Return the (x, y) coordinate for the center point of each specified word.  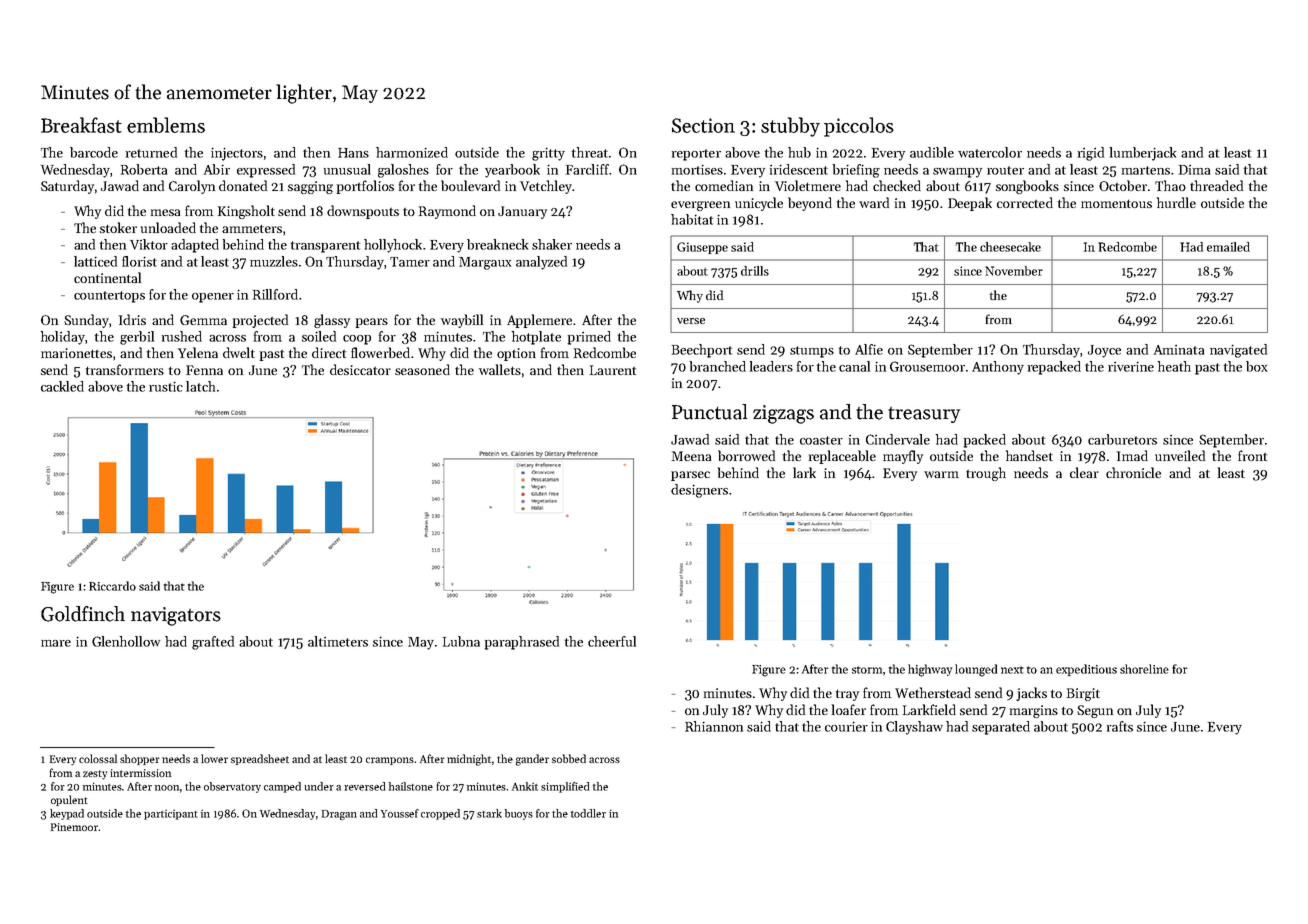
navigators (176, 616)
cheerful (612, 641)
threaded (1216, 185)
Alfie (869, 349)
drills (755, 271)
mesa (165, 212)
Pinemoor (74, 827)
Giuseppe (702, 248)
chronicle (1133, 472)
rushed (182, 336)
